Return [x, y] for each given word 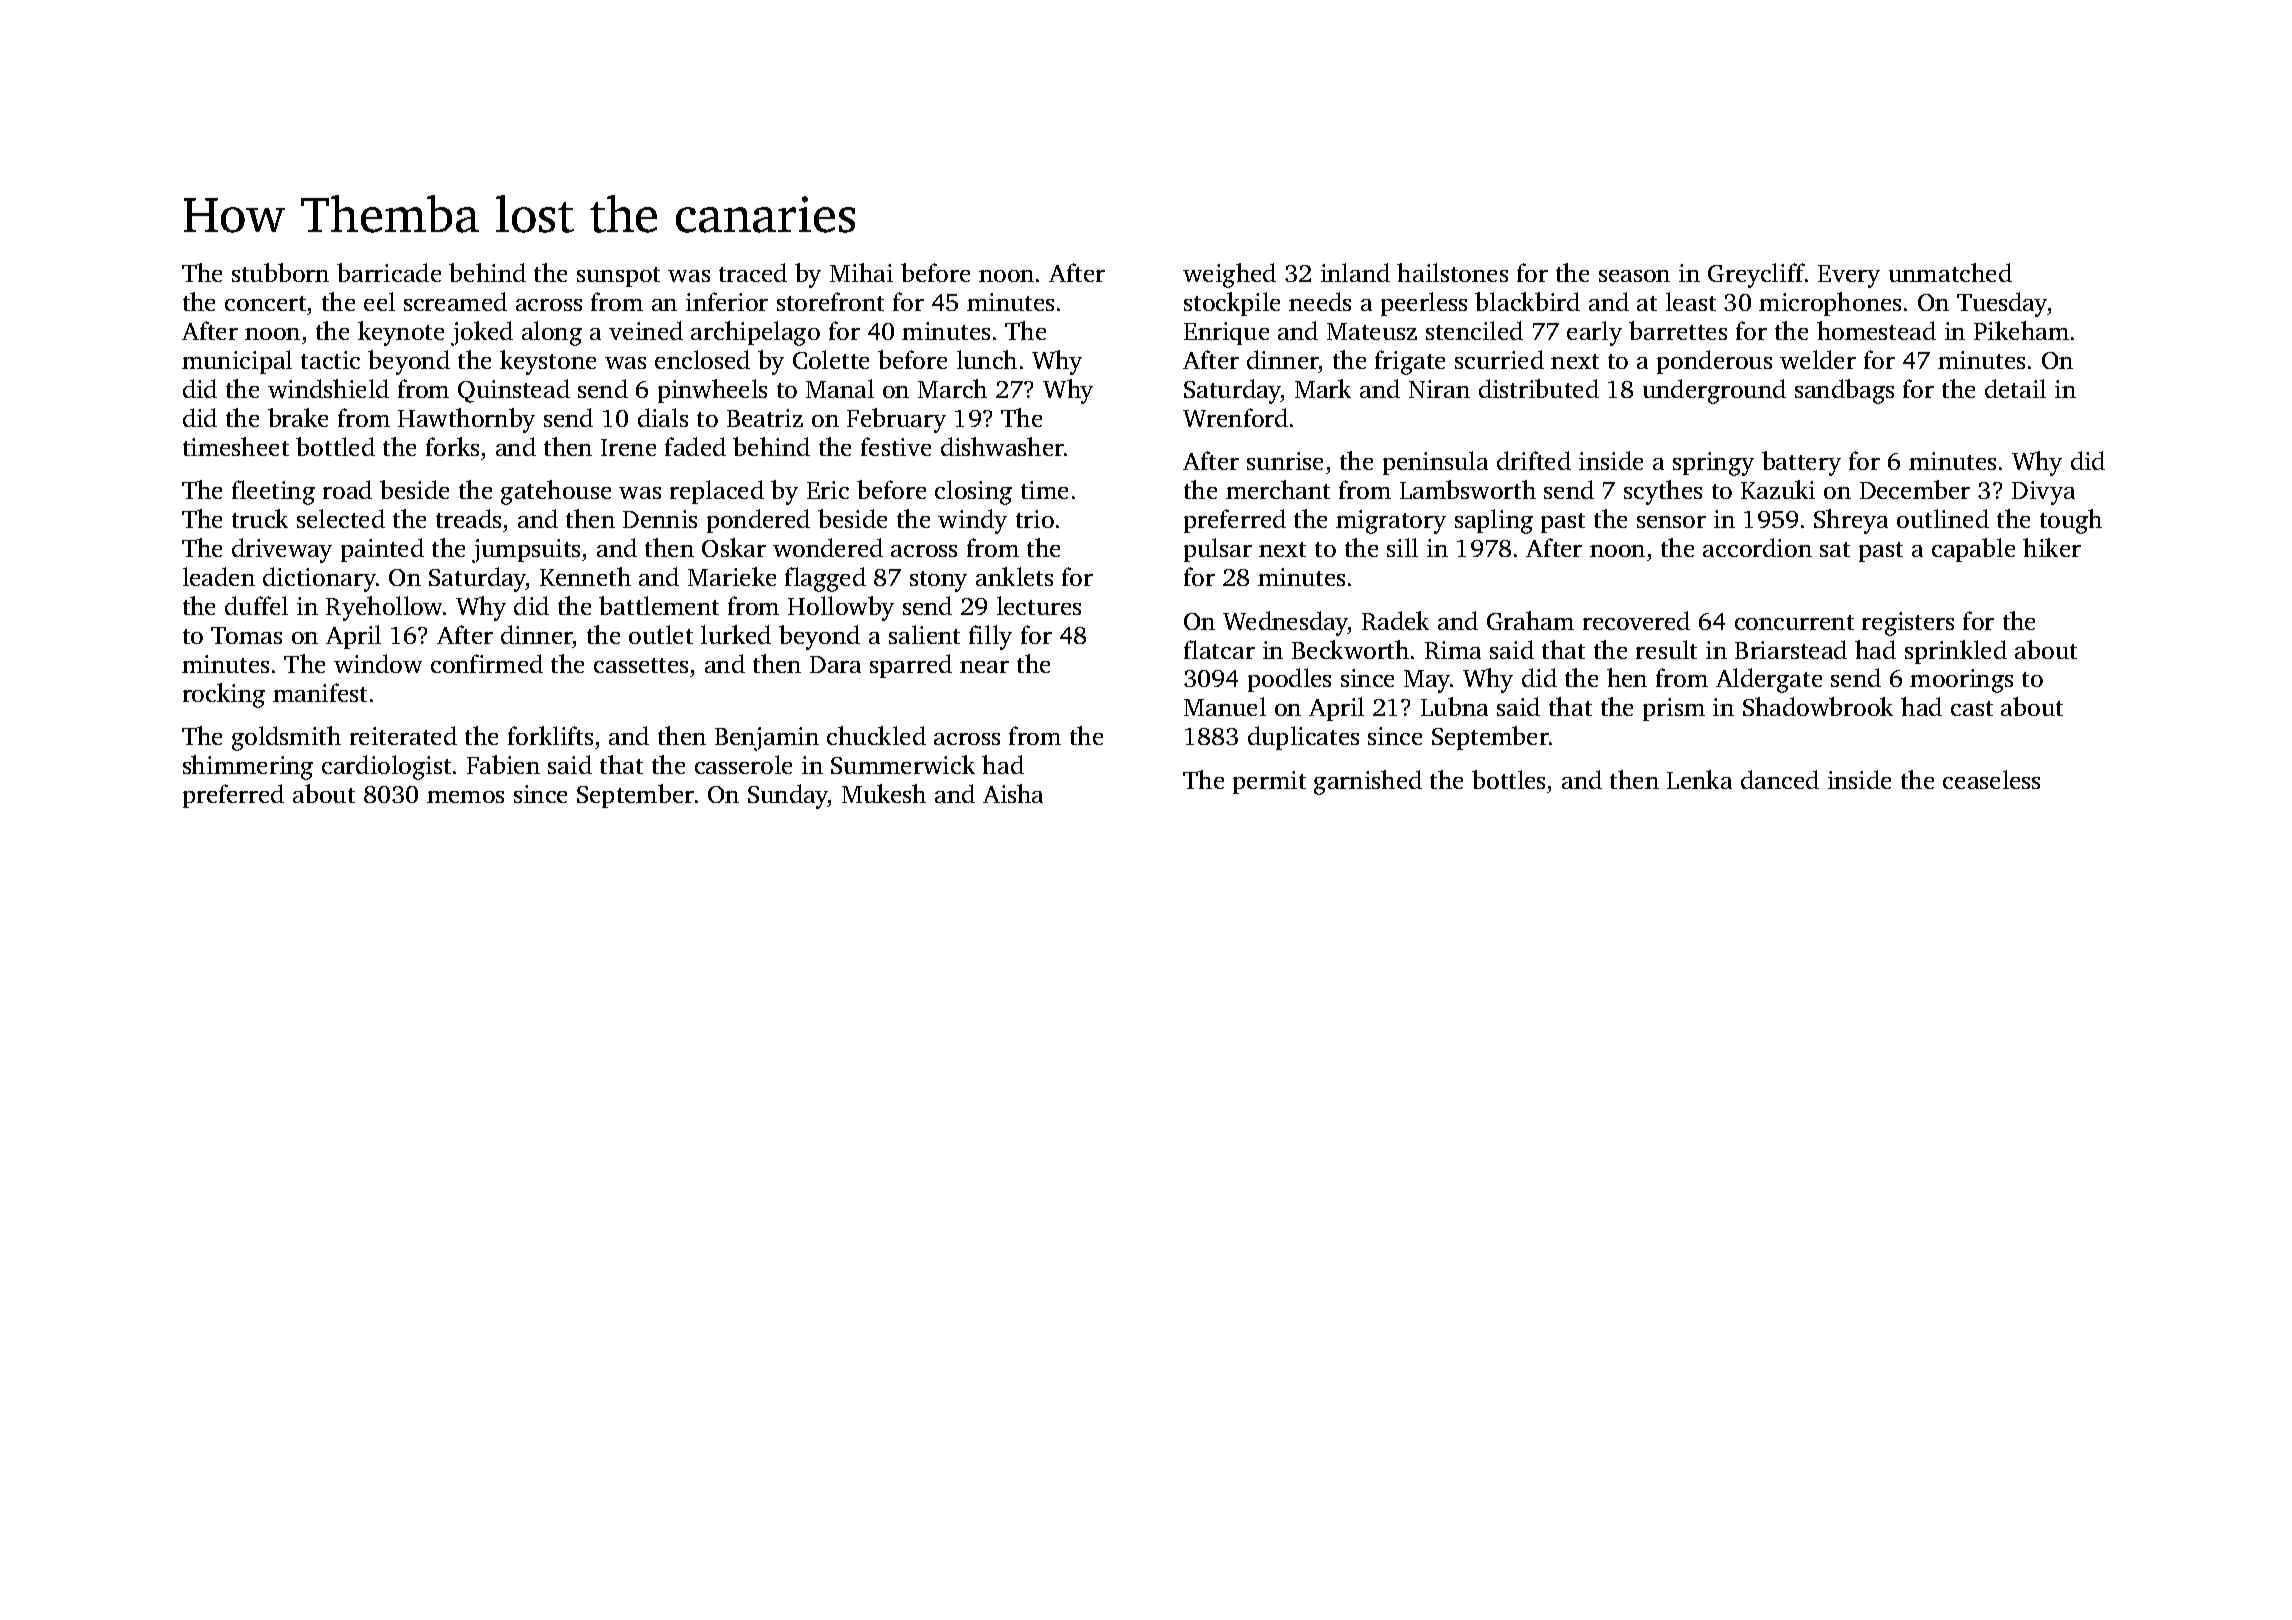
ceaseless [1991, 779]
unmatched [1950, 272]
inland [1355, 272]
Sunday [788, 796]
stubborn [280, 272]
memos [465, 797]
